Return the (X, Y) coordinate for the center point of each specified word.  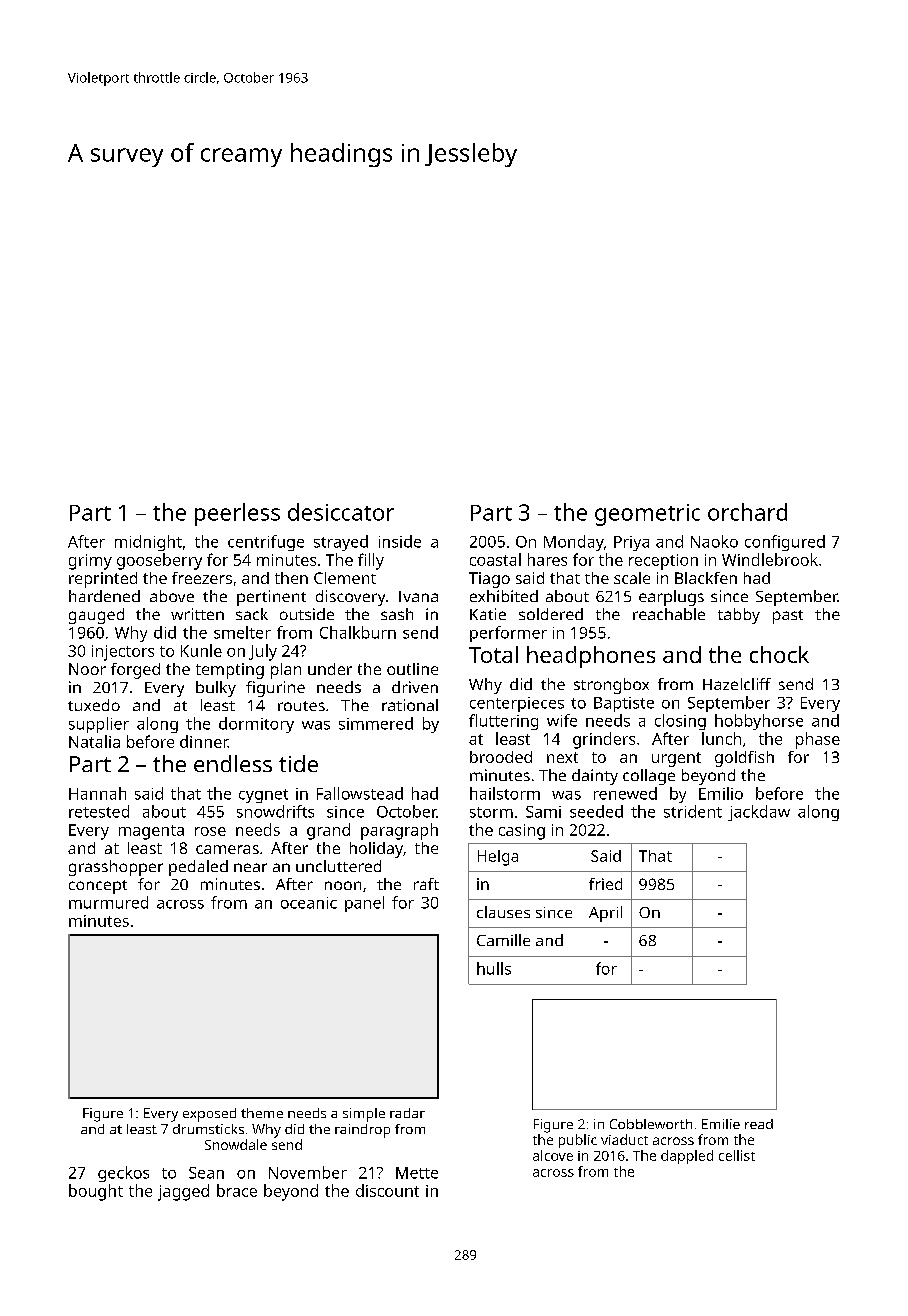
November (308, 1172)
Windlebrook (770, 559)
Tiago (489, 580)
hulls (494, 968)
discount (387, 1190)
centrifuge (266, 543)
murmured (108, 902)
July (263, 652)
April (605, 914)
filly (371, 561)
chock (779, 654)
